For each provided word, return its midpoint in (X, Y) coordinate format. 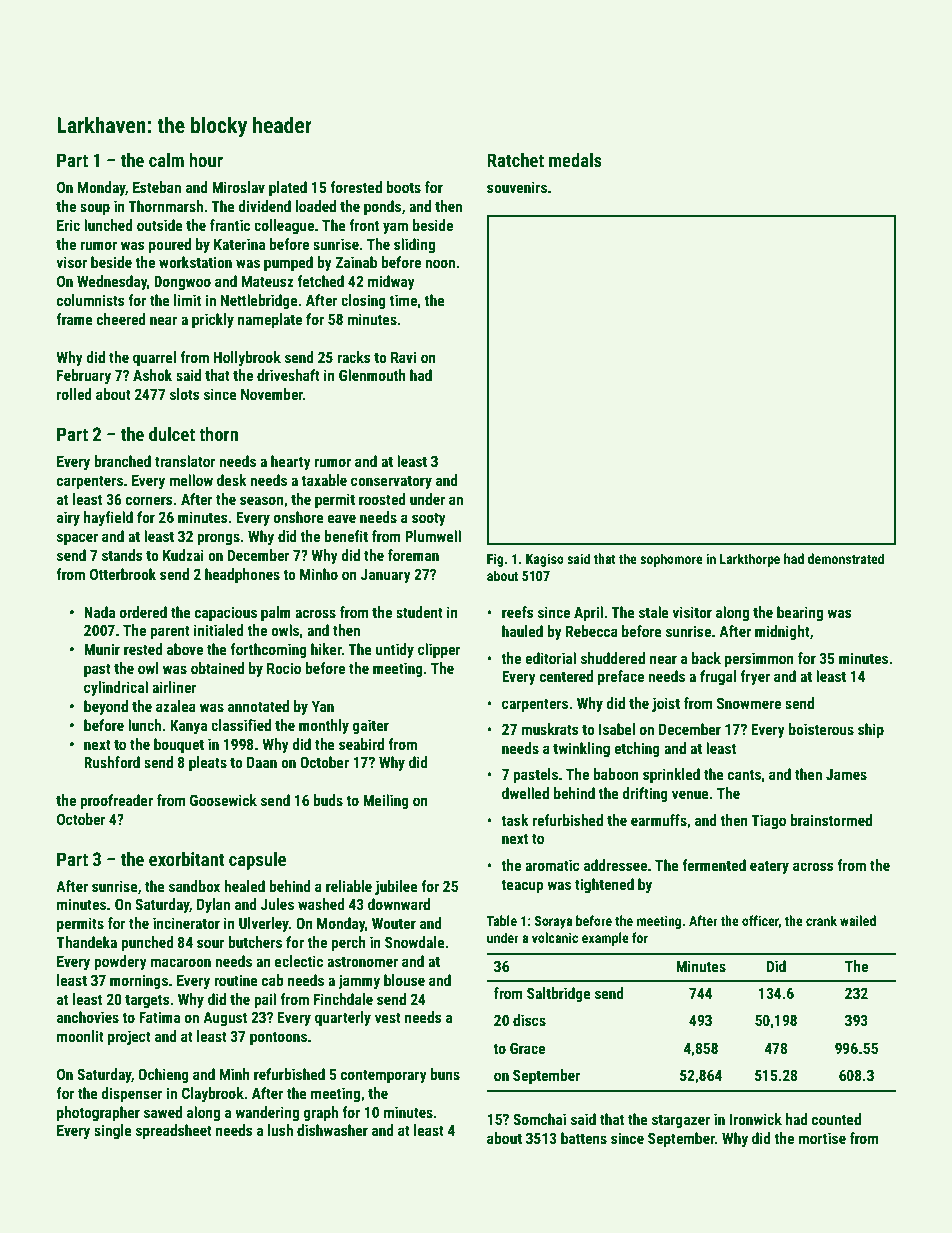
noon (440, 263)
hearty (291, 462)
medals (575, 160)
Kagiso (545, 560)
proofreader (116, 801)
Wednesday (112, 282)
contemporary (384, 1076)
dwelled (525, 793)
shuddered (613, 658)
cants (744, 775)
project (129, 1037)
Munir (102, 649)
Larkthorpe (750, 560)
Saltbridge (559, 994)
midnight (782, 632)
